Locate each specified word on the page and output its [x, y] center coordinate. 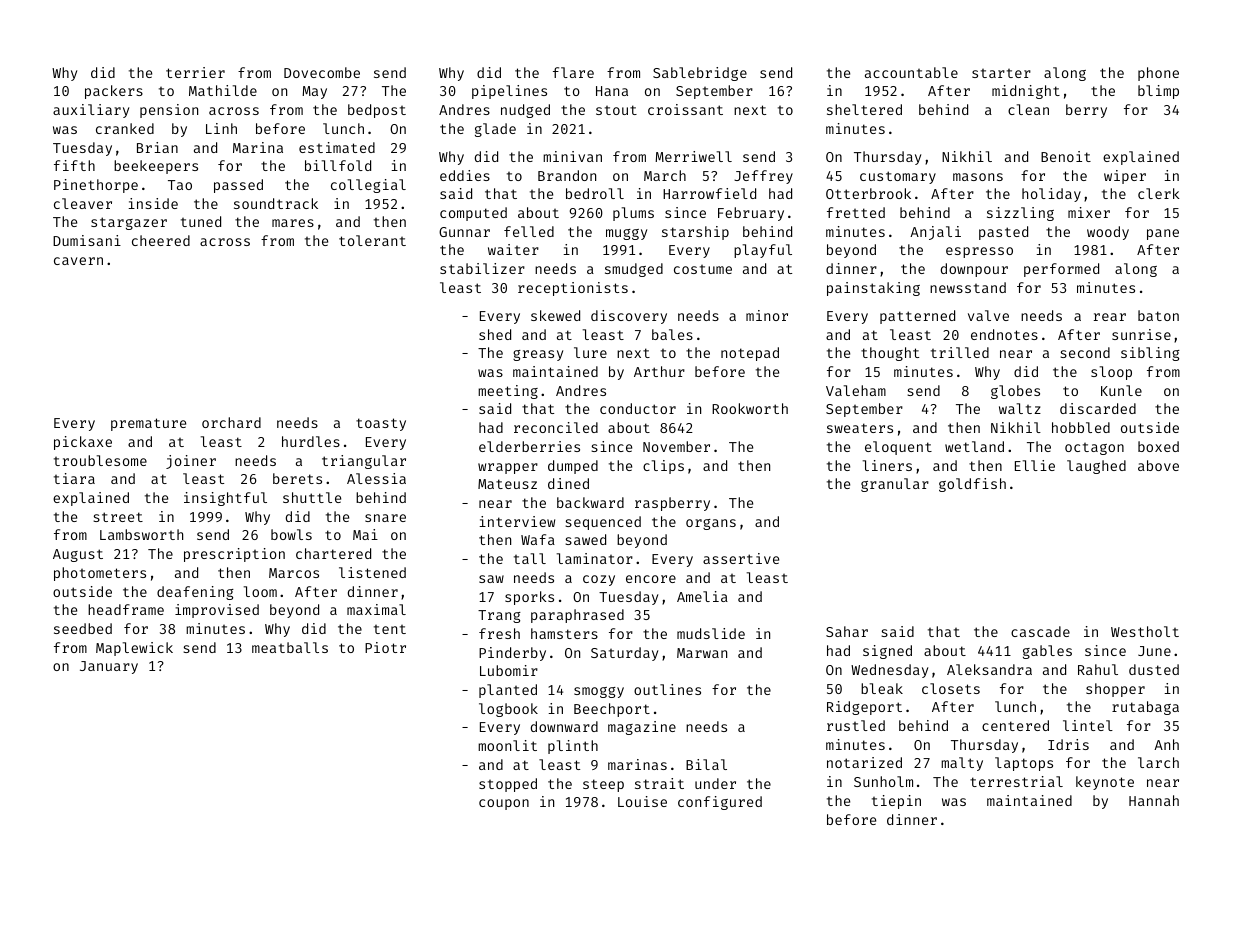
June [1154, 651]
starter [1001, 73]
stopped [508, 785]
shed [495, 334]
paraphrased [577, 616]
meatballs [290, 647]
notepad [750, 354]
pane [1163, 234]
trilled [960, 352]
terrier [195, 72]
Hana [612, 91]
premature [148, 424]
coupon [504, 804]
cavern [78, 261]
